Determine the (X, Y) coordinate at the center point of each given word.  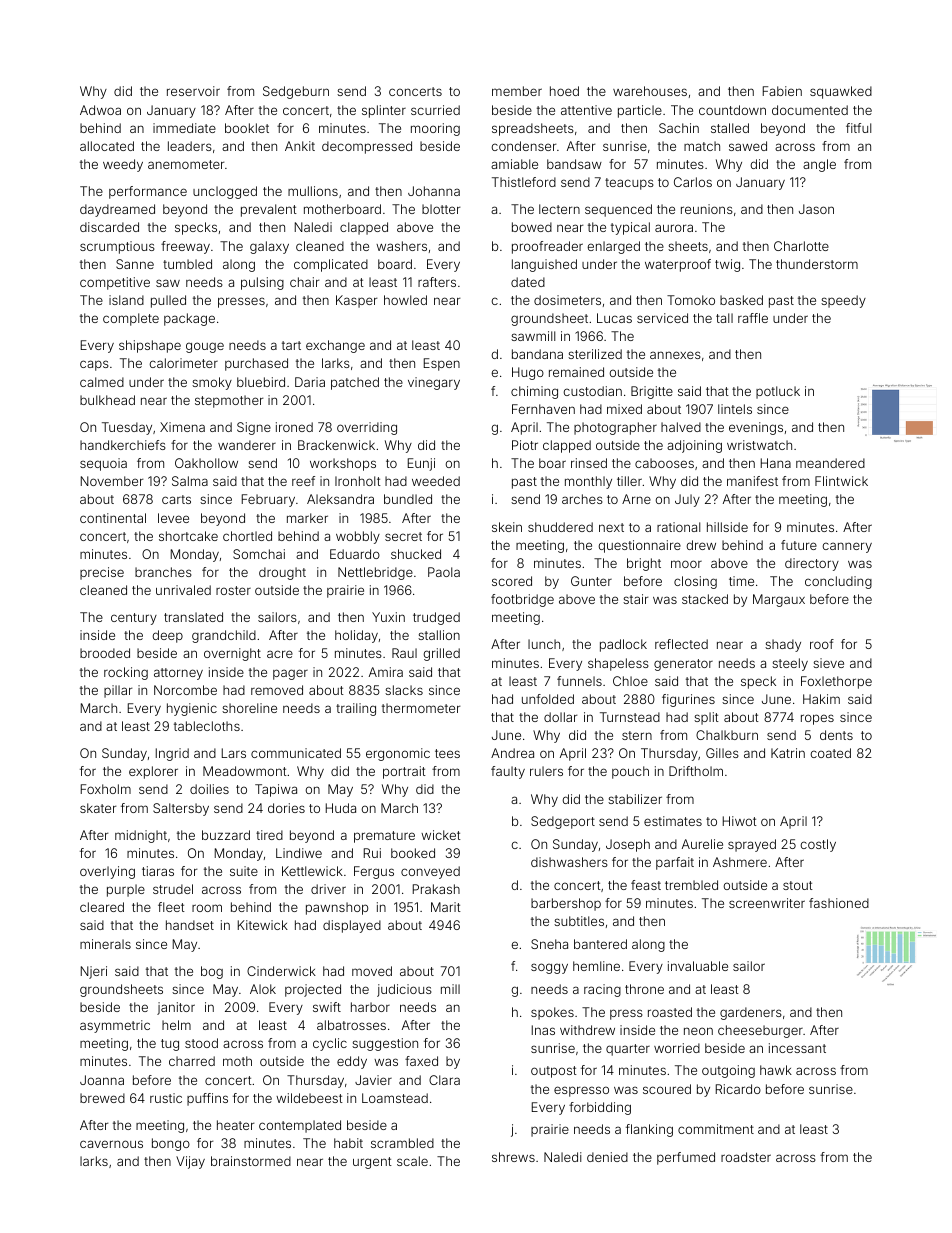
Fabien (782, 91)
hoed (564, 91)
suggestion (385, 1044)
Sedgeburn (296, 92)
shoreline (249, 708)
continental (113, 518)
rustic (166, 1098)
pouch (630, 772)
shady (783, 645)
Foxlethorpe (836, 682)
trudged (436, 618)
